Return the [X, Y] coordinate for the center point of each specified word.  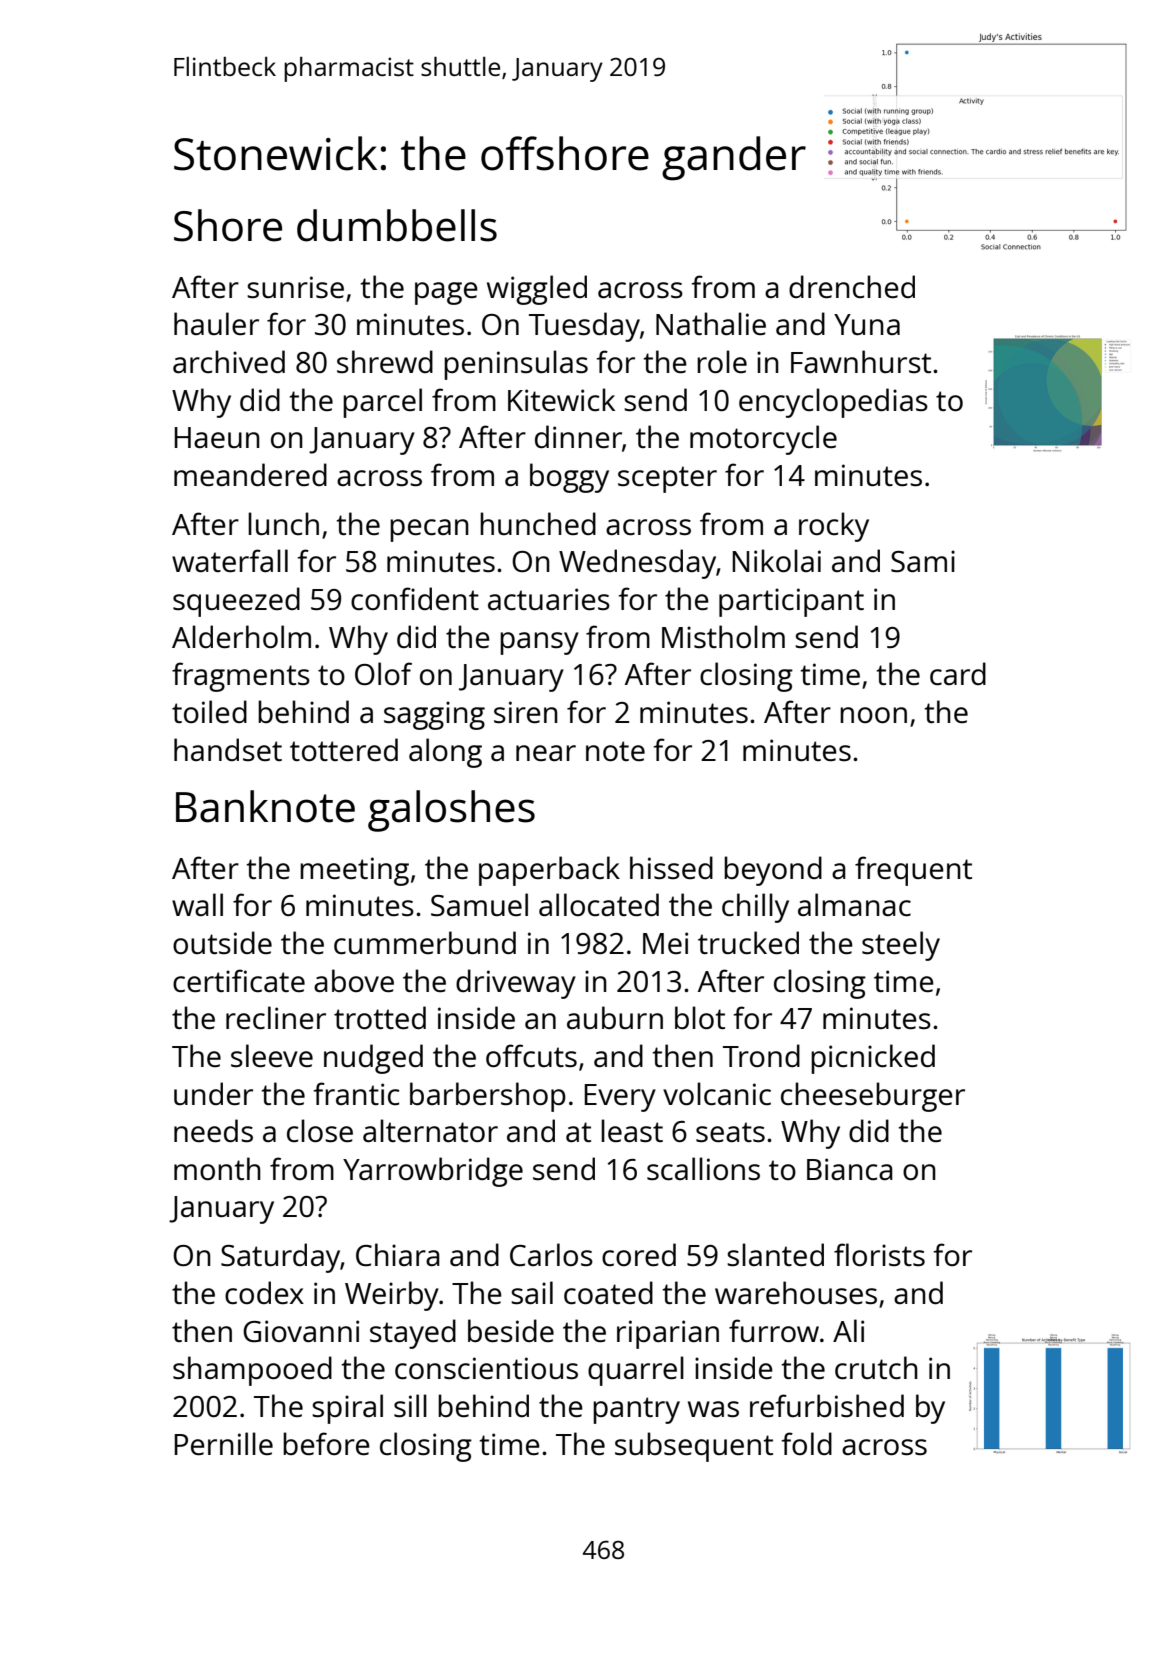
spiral [347, 1409]
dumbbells [397, 225]
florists [879, 1254]
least [632, 1130]
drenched [852, 287]
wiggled [537, 290]
